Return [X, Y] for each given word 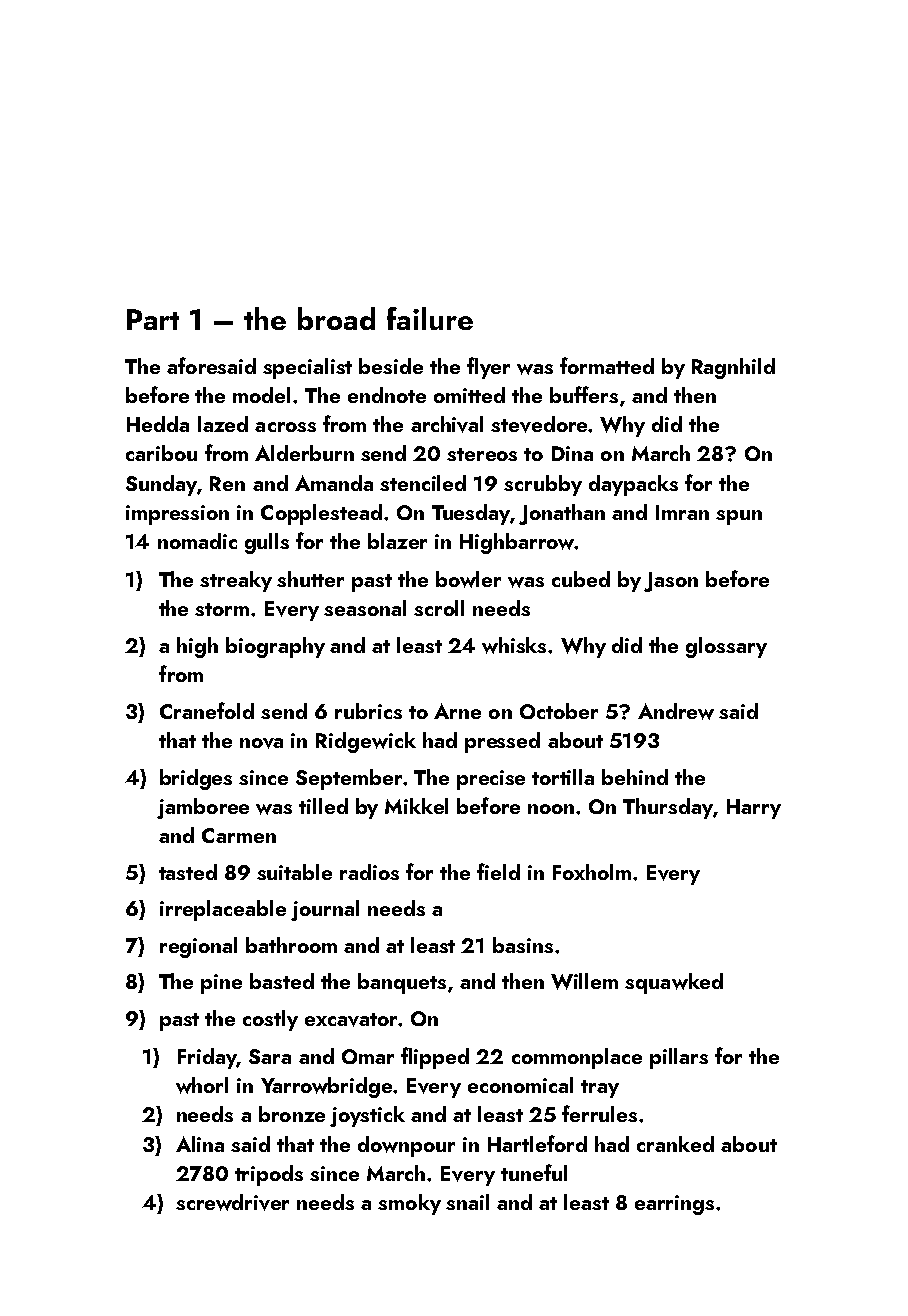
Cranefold [207, 710]
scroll [439, 608]
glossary [726, 647]
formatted [607, 365]
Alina [200, 1144]
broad [336, 318]
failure [430, 318]
